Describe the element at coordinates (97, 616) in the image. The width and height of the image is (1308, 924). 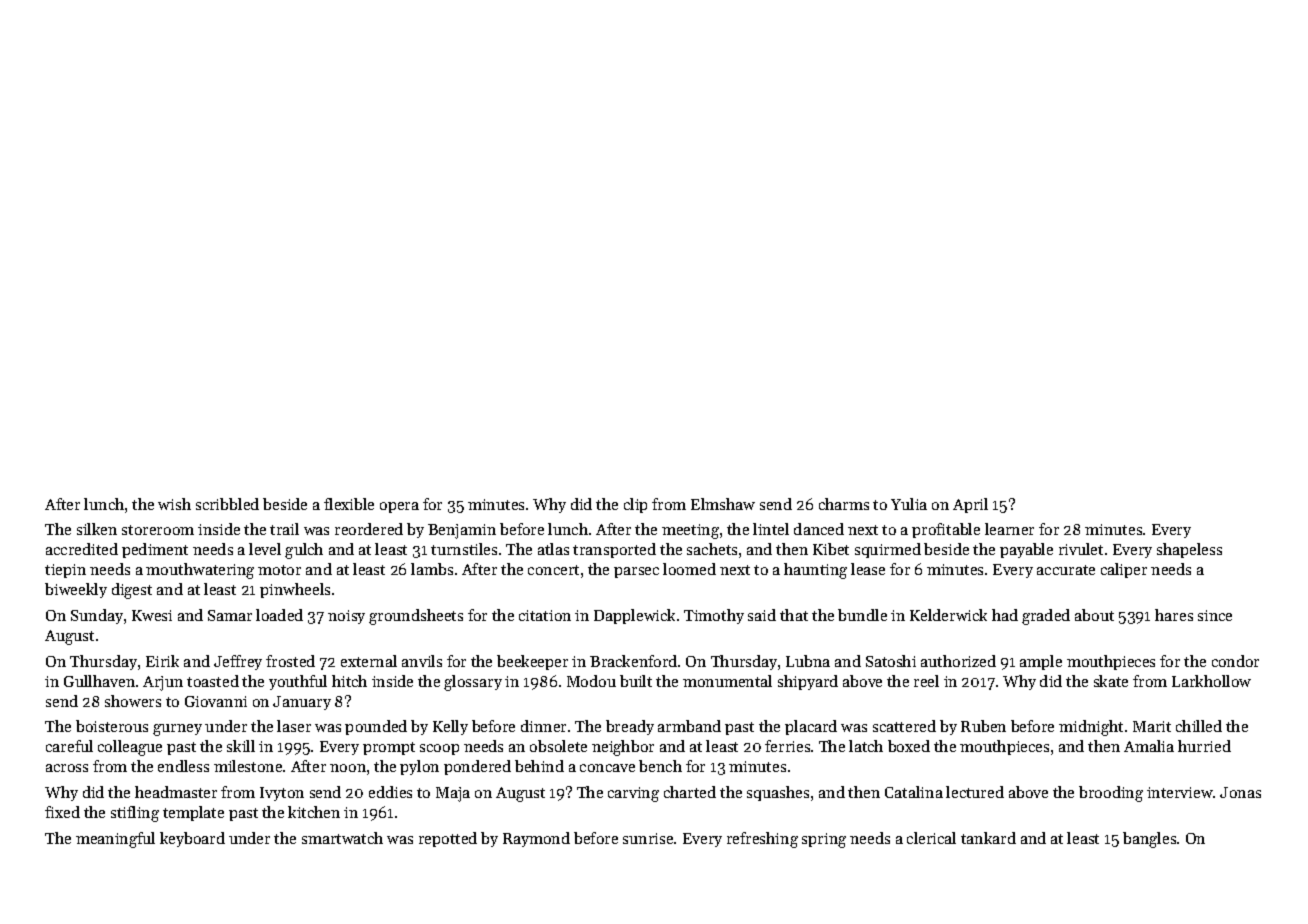
I see `Sunday` at that location.
